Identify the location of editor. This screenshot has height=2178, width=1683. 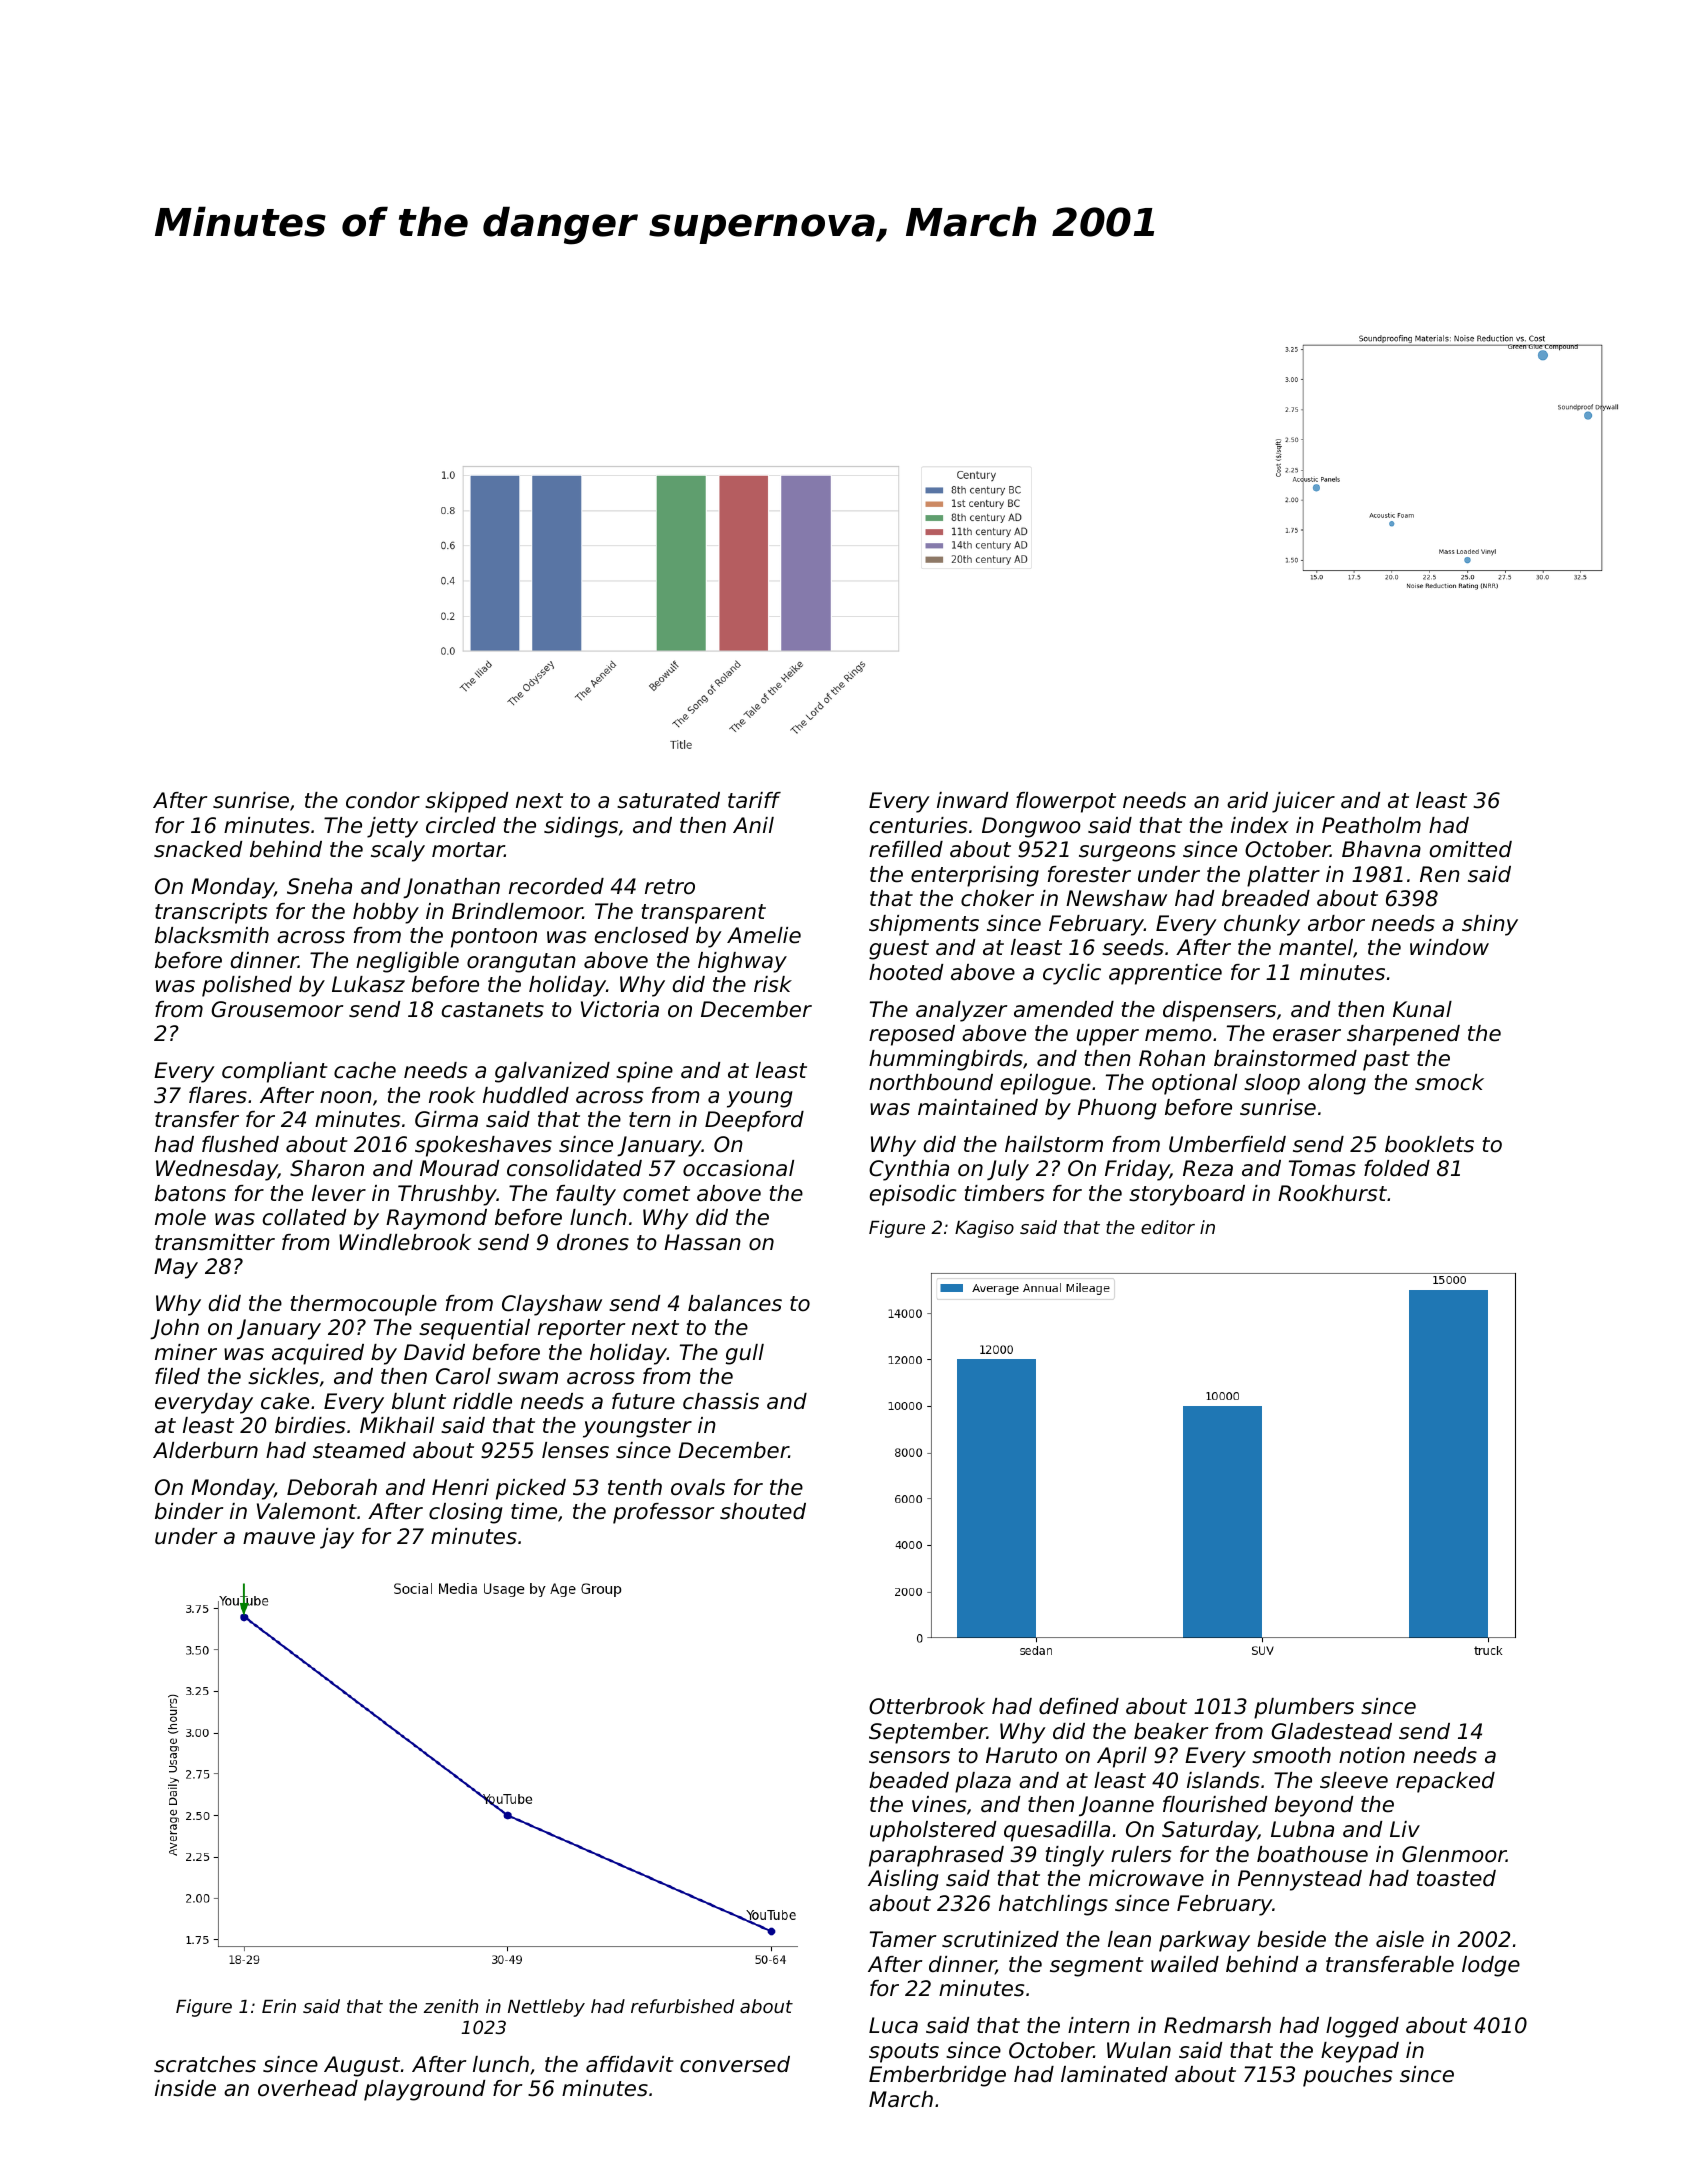
(1168, 1227).
